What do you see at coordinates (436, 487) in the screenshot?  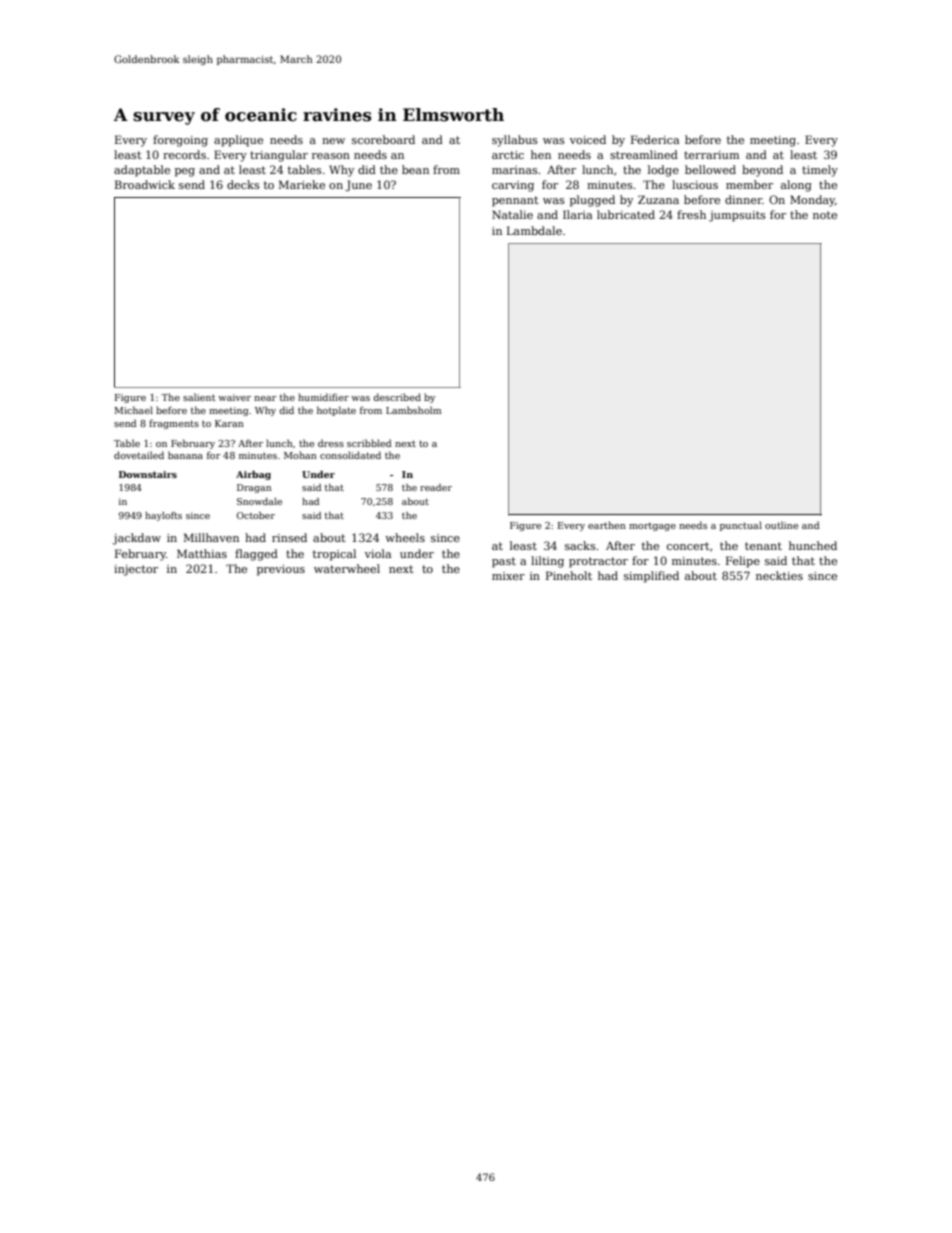 I see `reader` at bounding box center [436, 487].
